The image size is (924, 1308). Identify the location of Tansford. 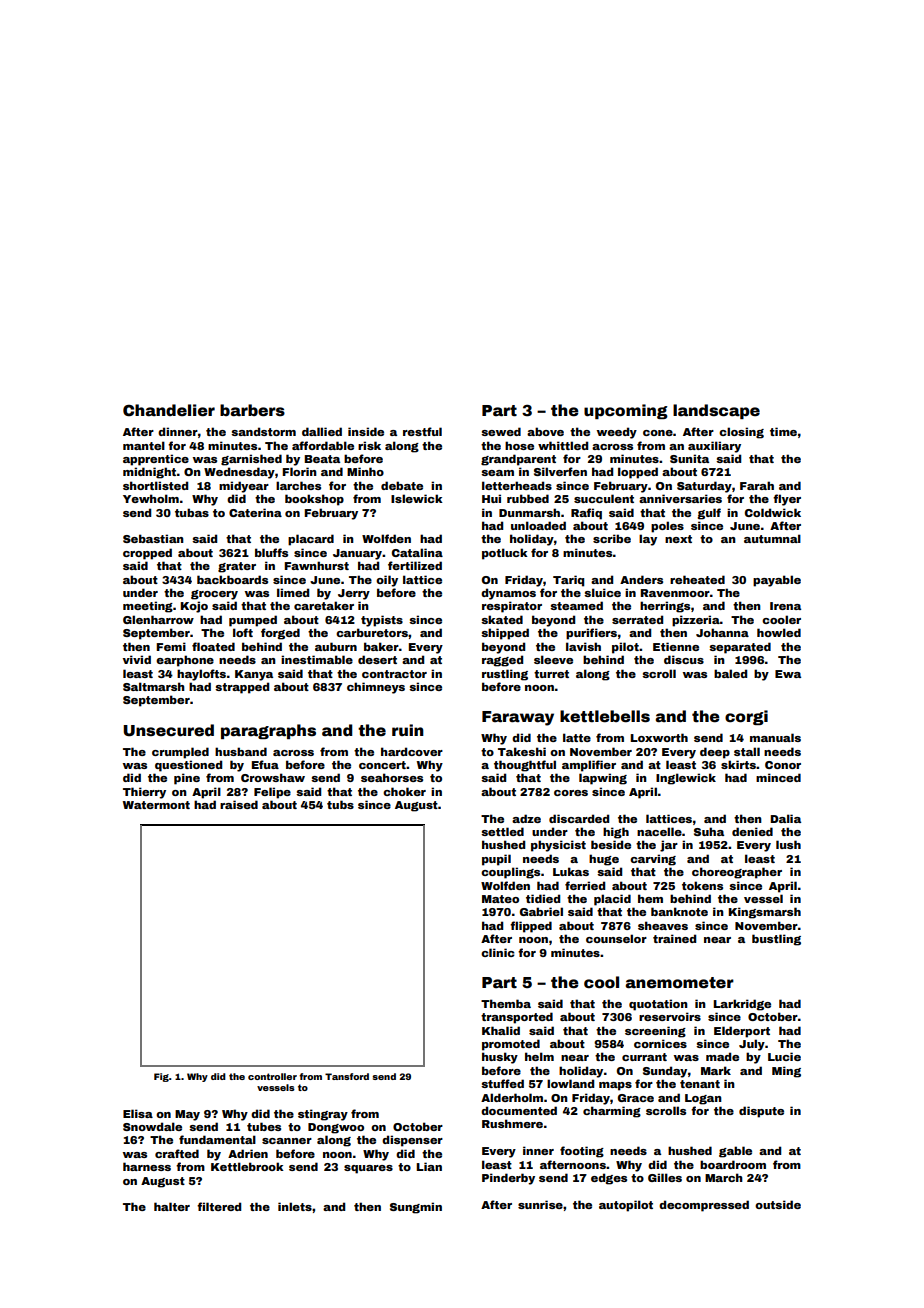
(347, 1076).
